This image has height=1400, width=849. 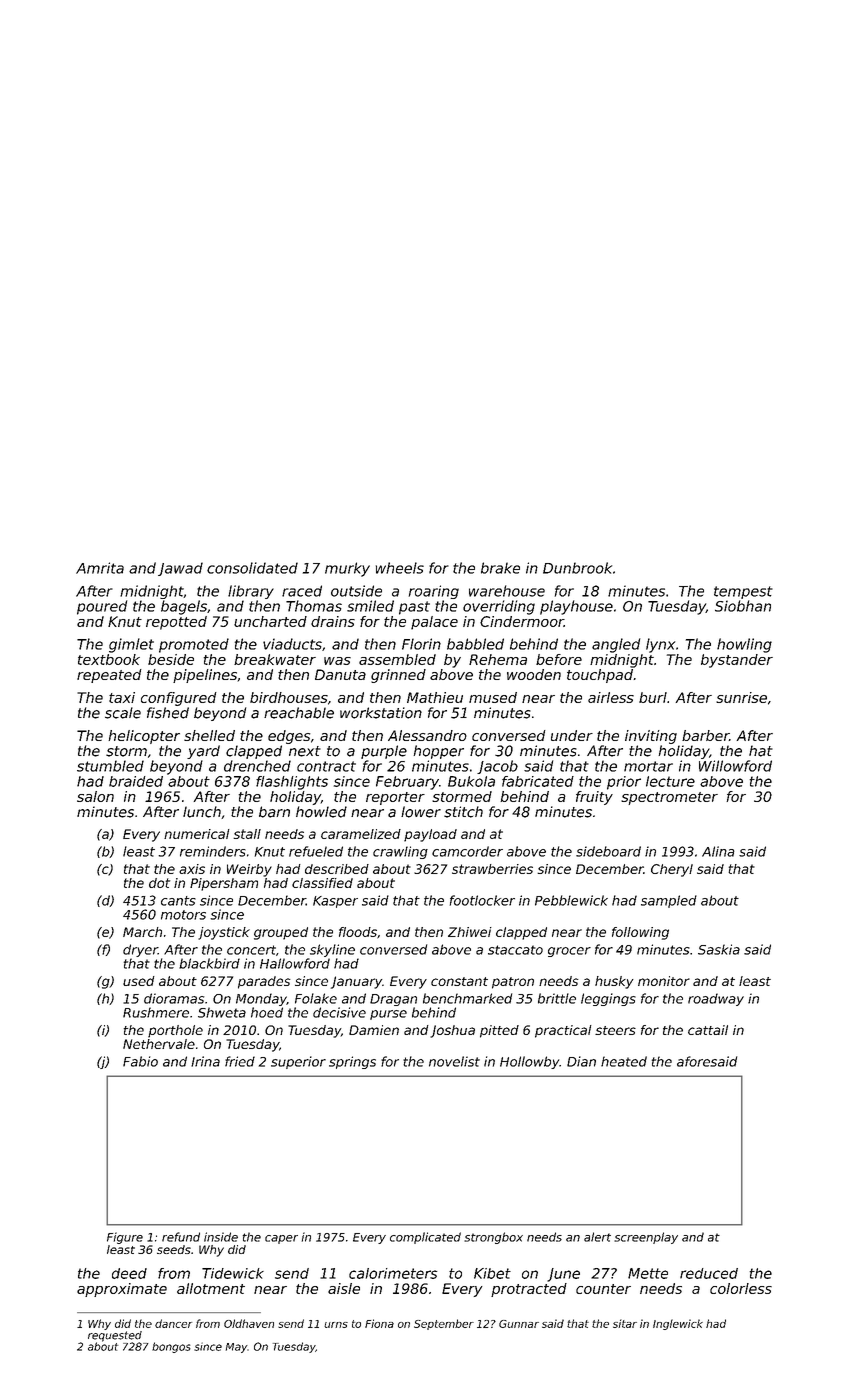 What do you see at coordinates (444, 1324) in the image?
I see `September` at bounding box center [444, 1324].
